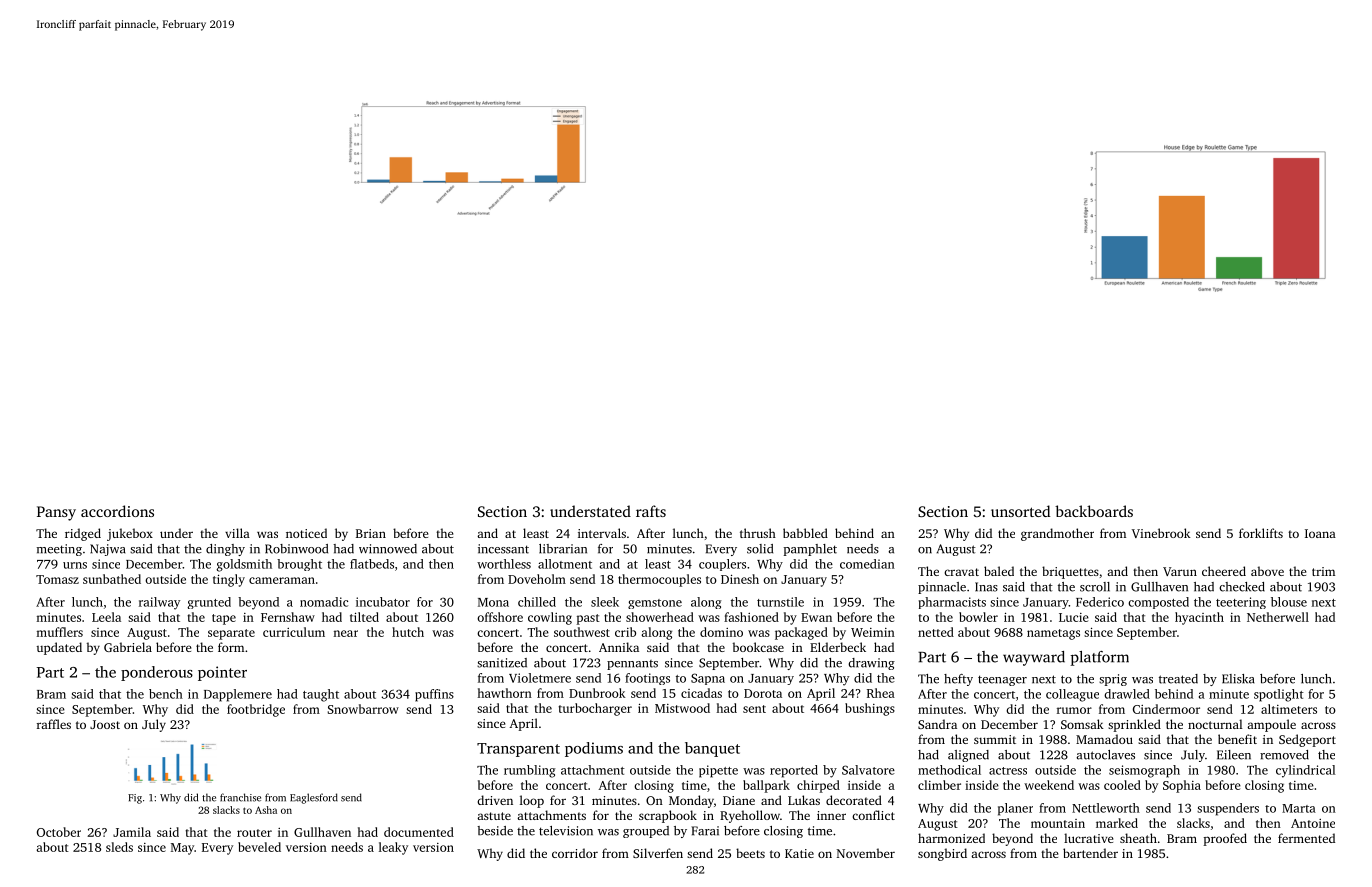 This document has height=887, width=1372. What do you see at coordinates (712, 749) in the document?
I see `banquet` at bounding box center [712, 749].
